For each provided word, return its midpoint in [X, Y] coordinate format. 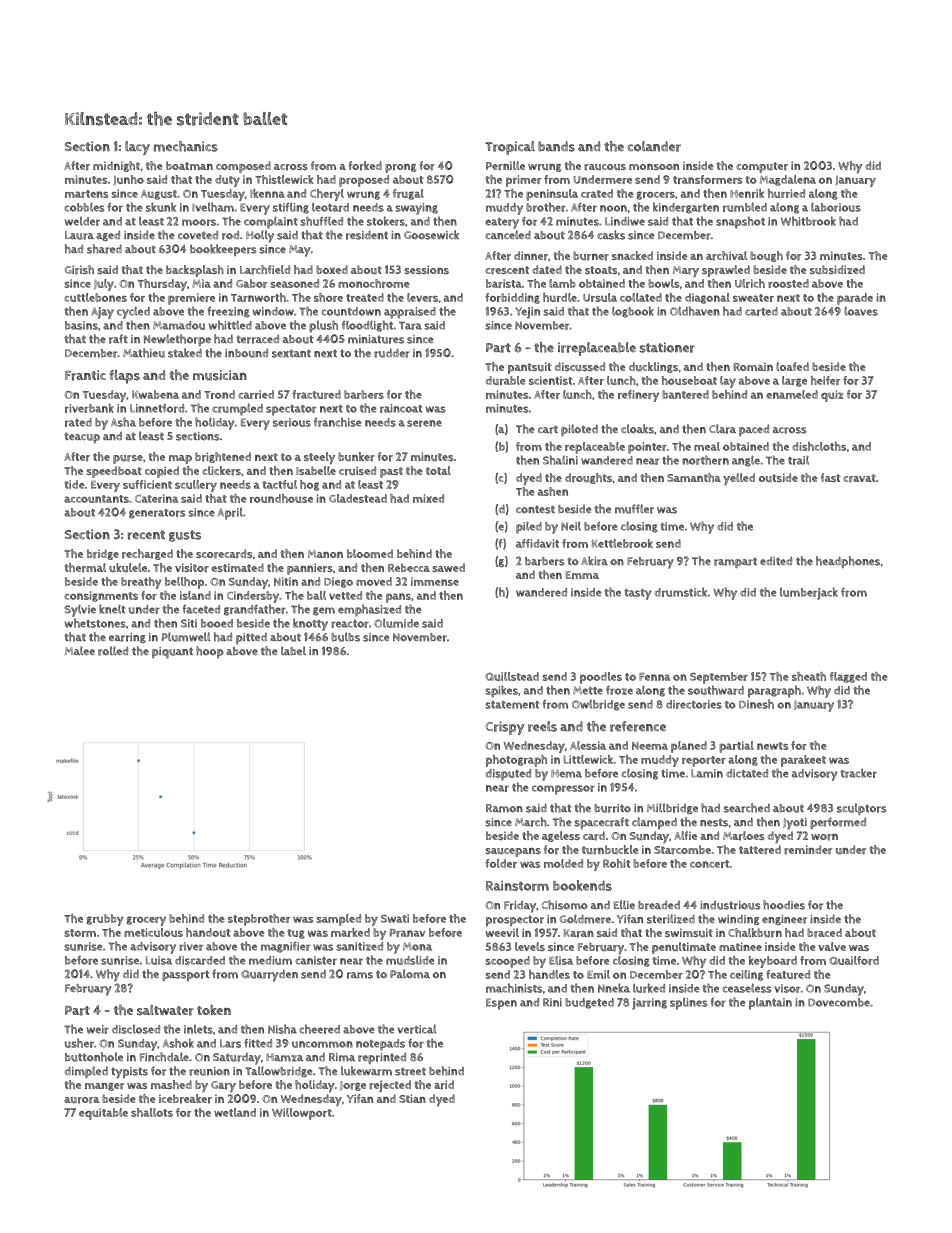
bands [556, 146]
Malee [80, 650]
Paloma [410, 974]
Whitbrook [808, 221]
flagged [848, 677]
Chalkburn [755, 933]
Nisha [282, 1029]
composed [243, 167]
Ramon [504, 808]
